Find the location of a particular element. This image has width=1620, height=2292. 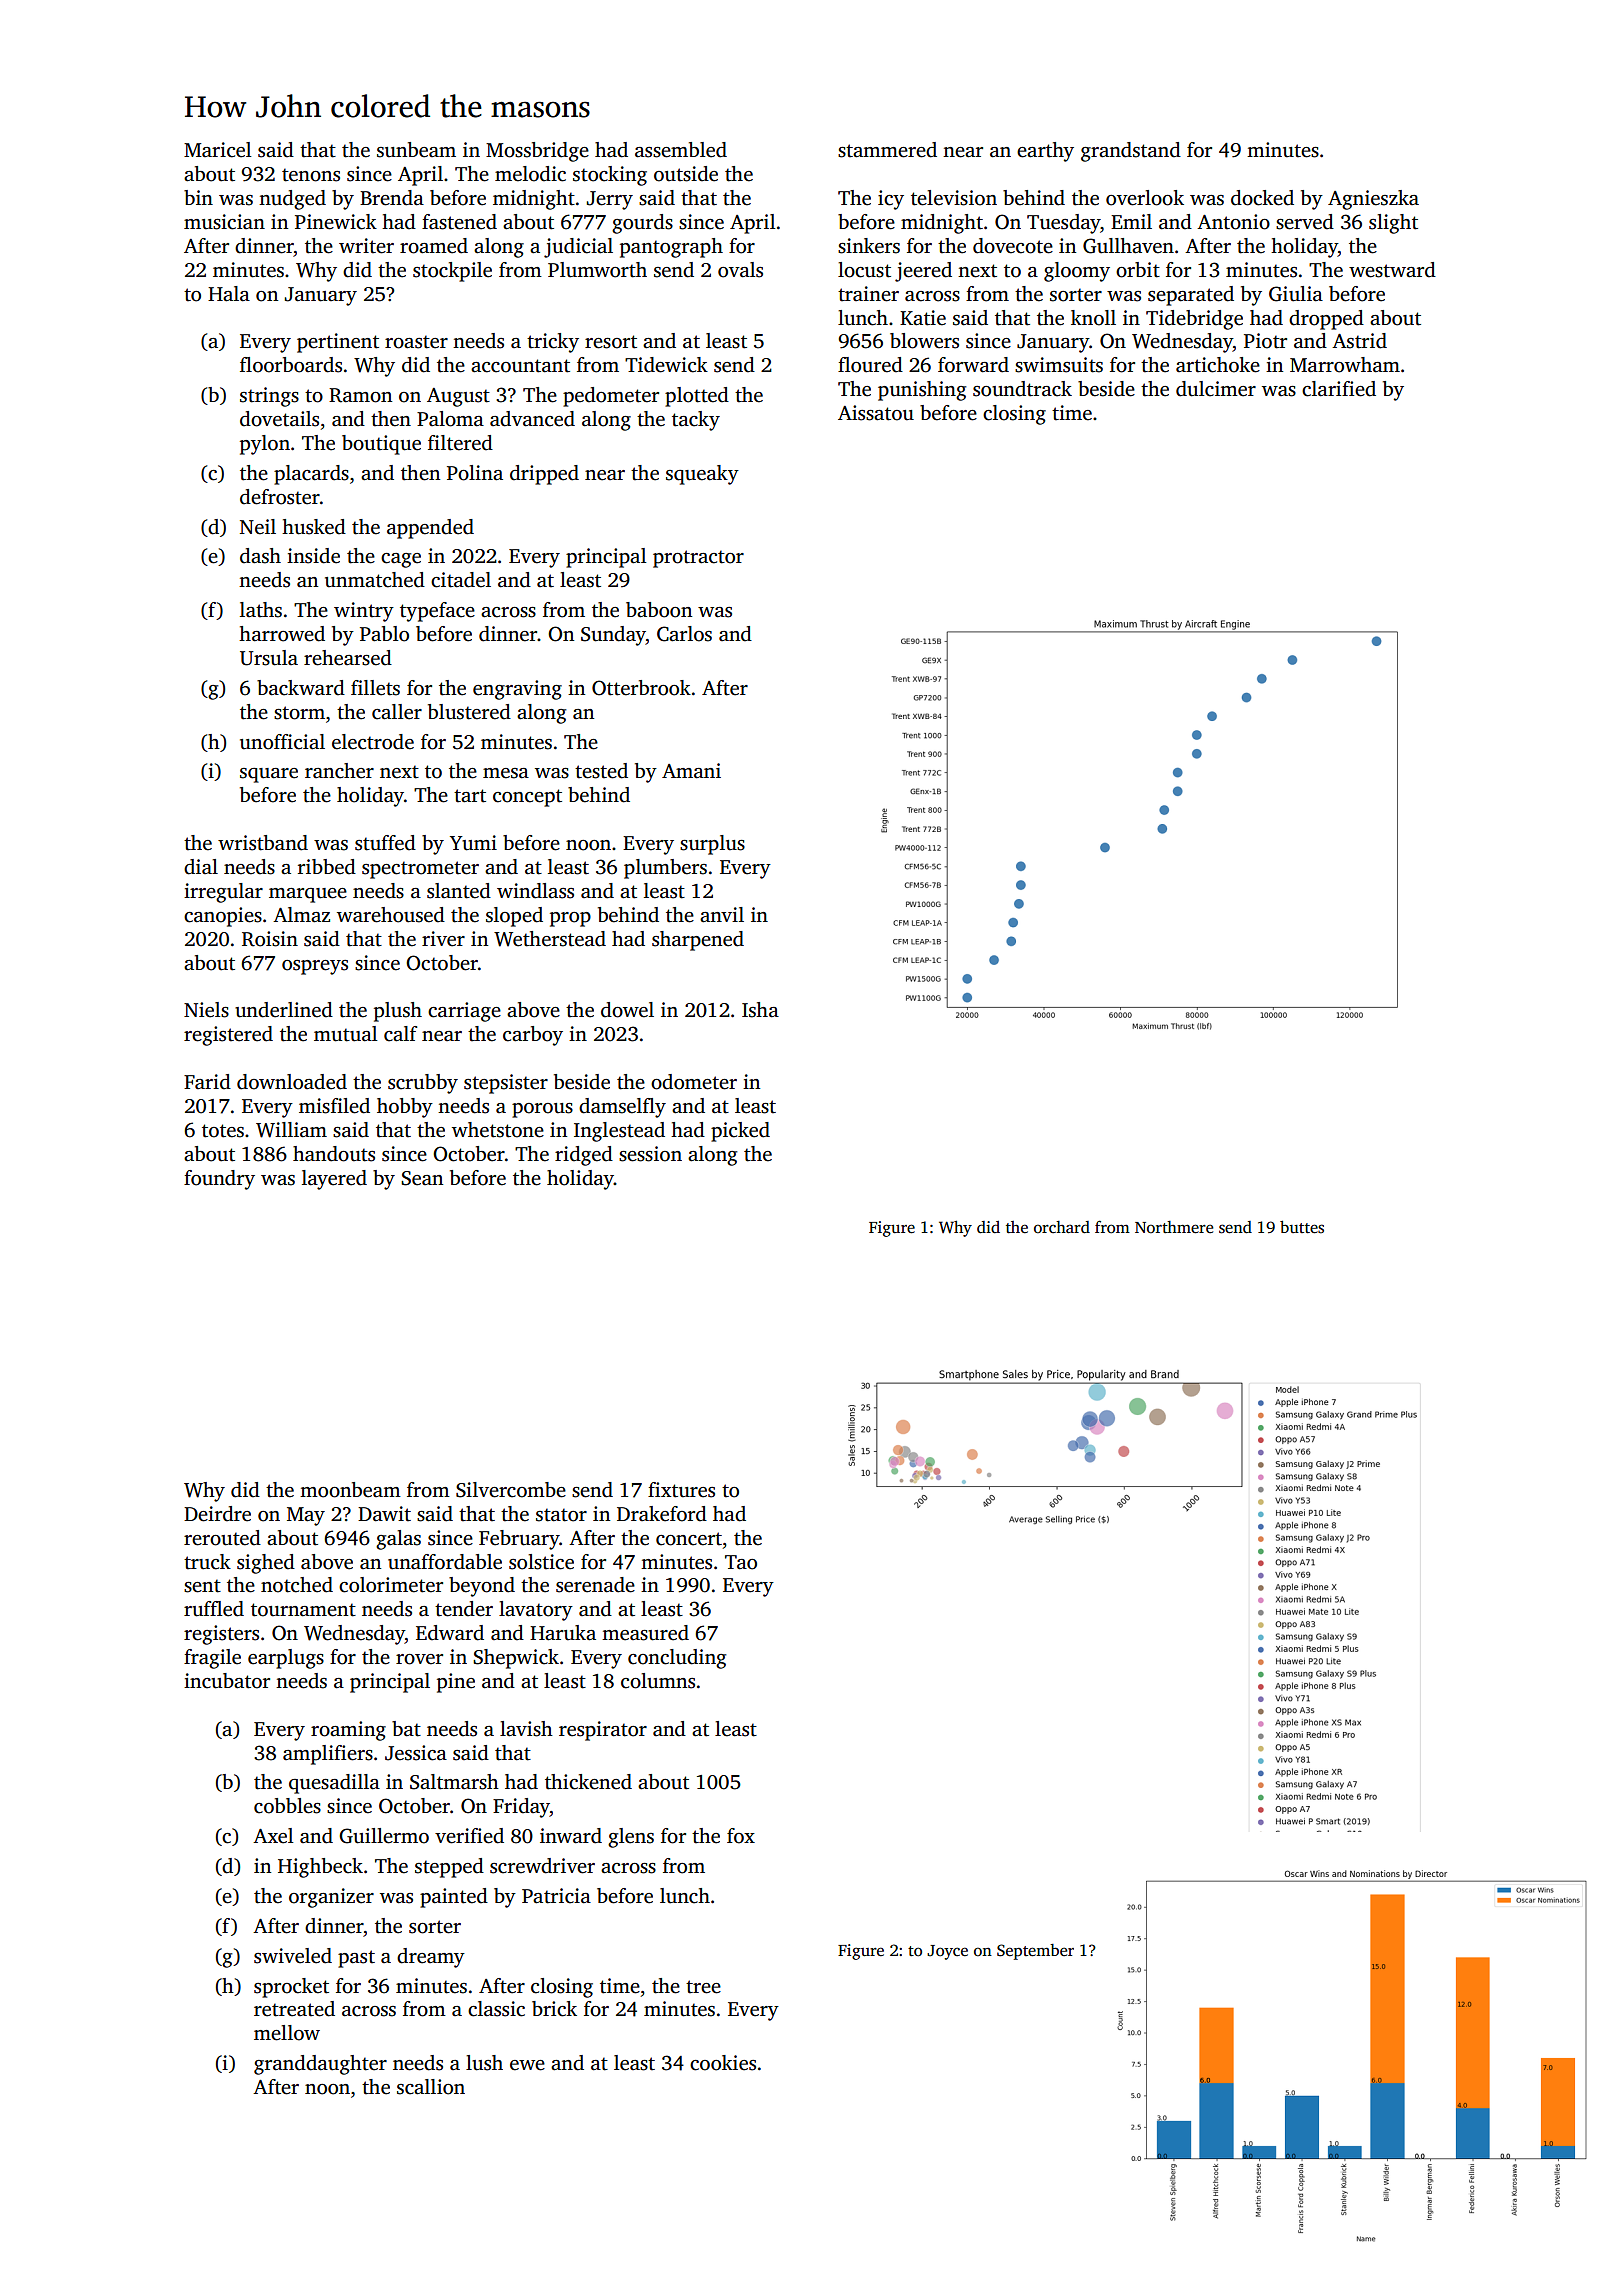

orchard is located at coordinates (1062, 1227).
